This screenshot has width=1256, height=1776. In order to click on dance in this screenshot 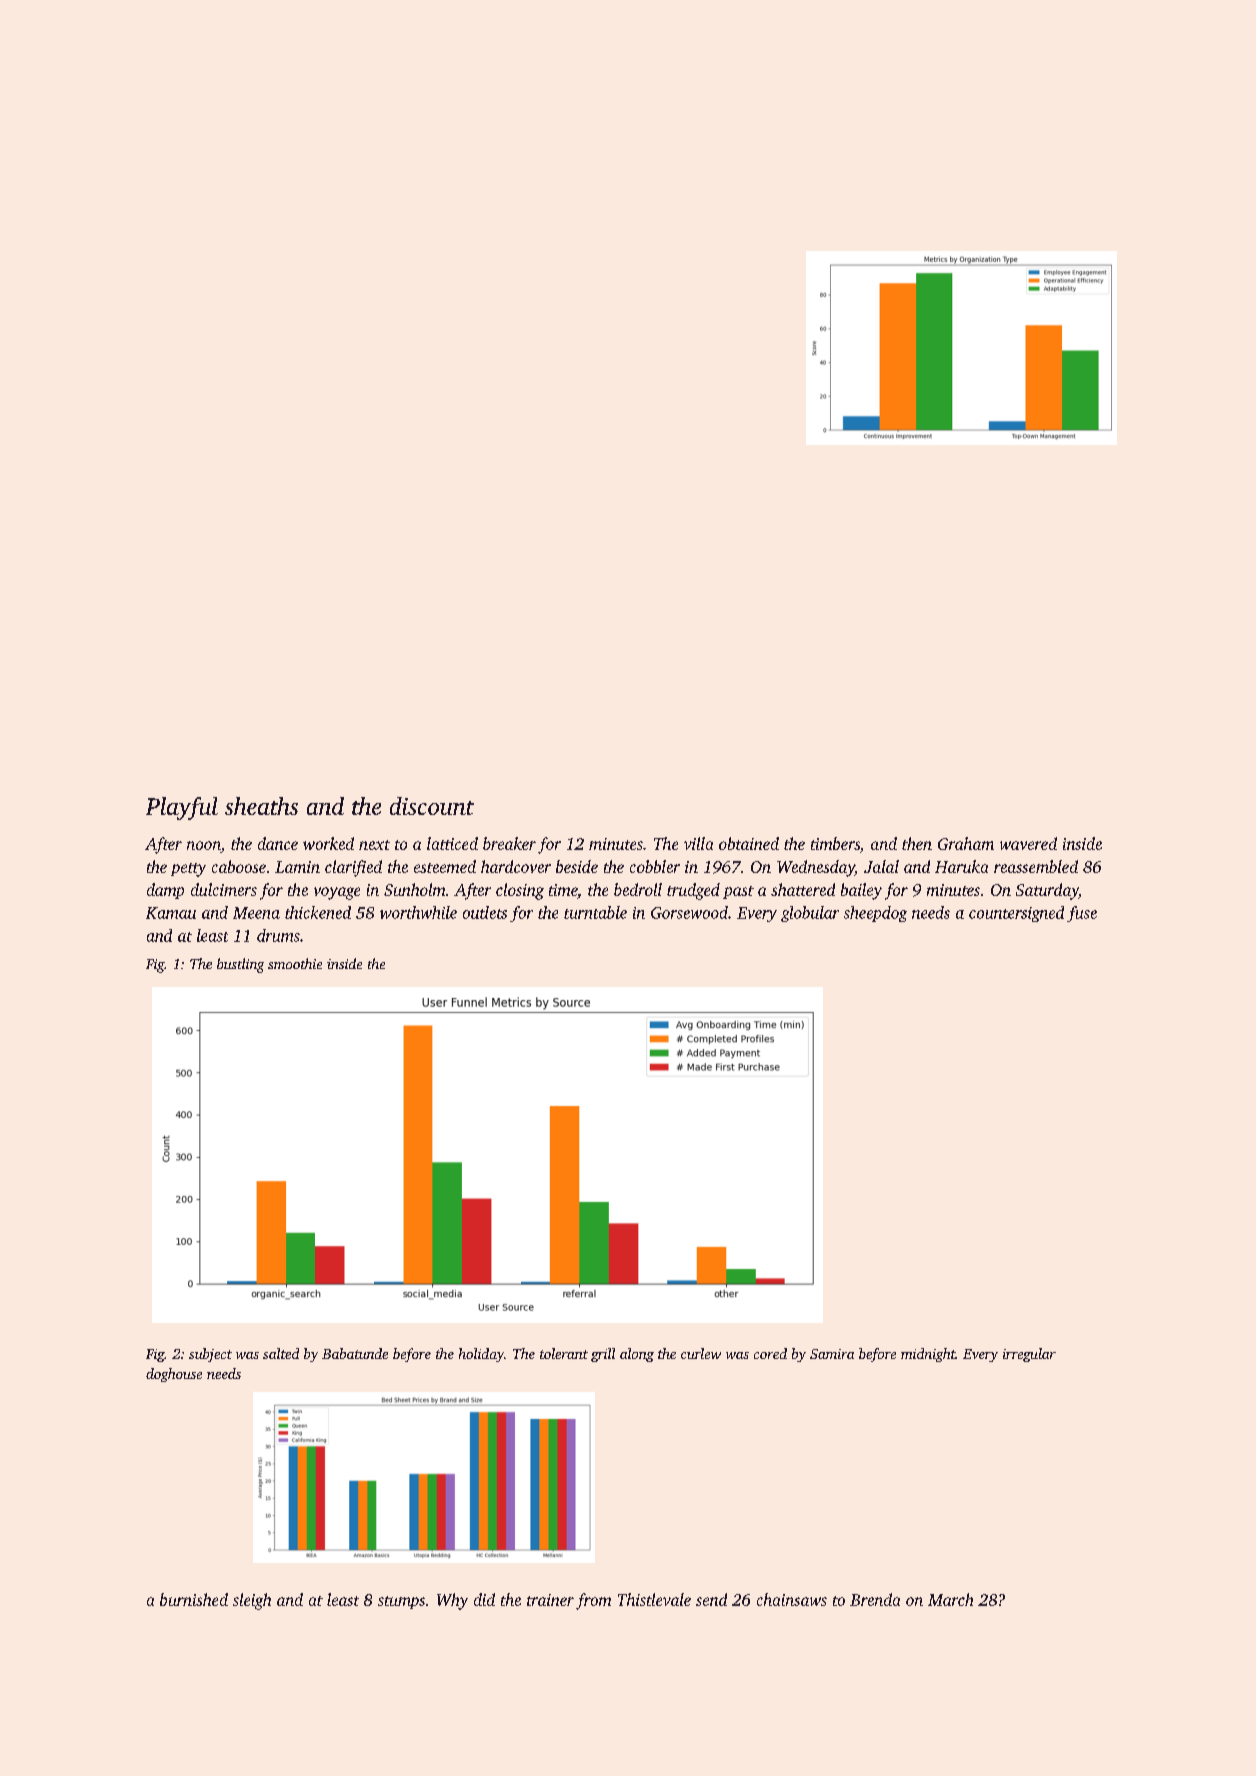, I will do `click(278, 843)`.
